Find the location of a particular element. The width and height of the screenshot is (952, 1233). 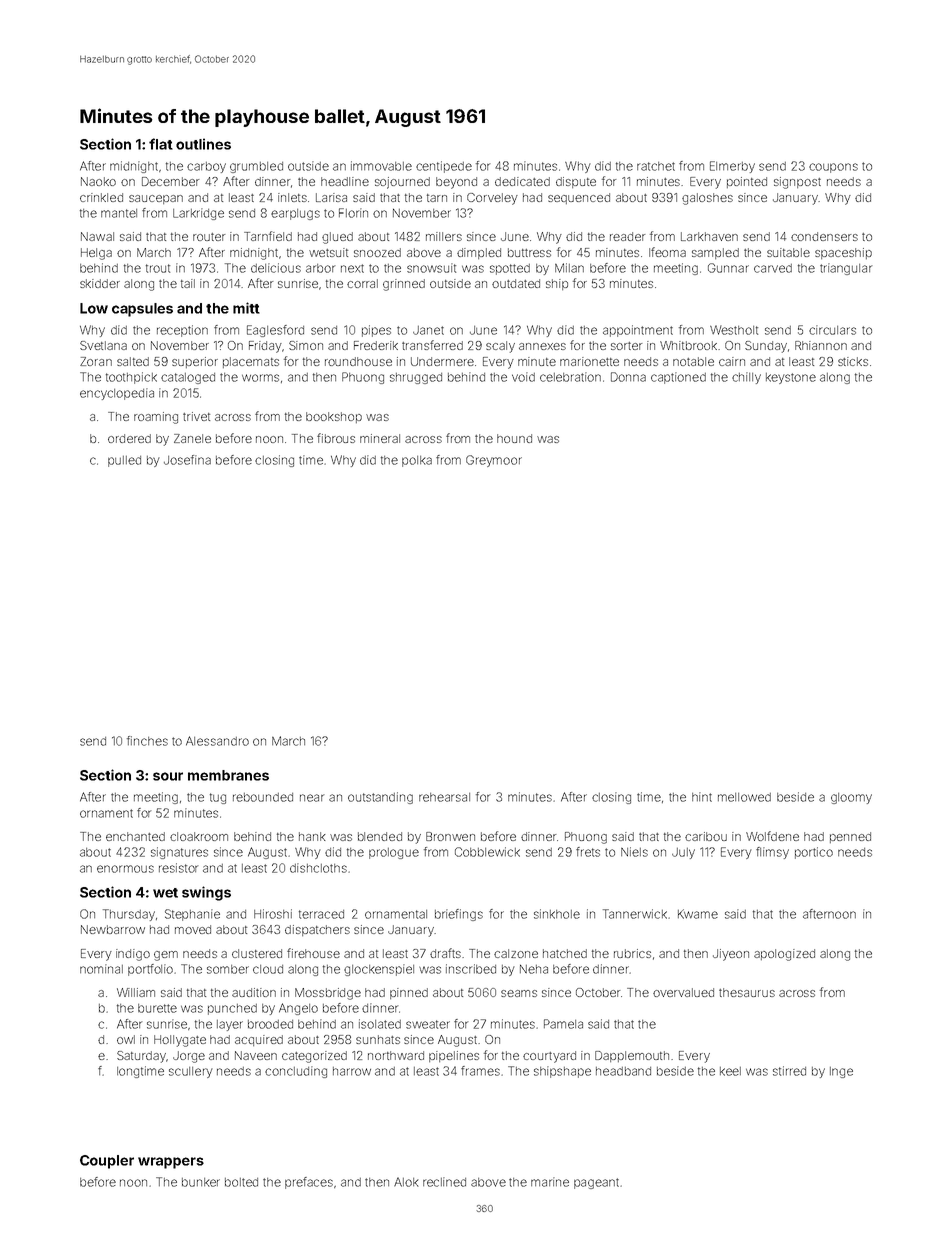

Josefina is located at coordinates (187, 460).
